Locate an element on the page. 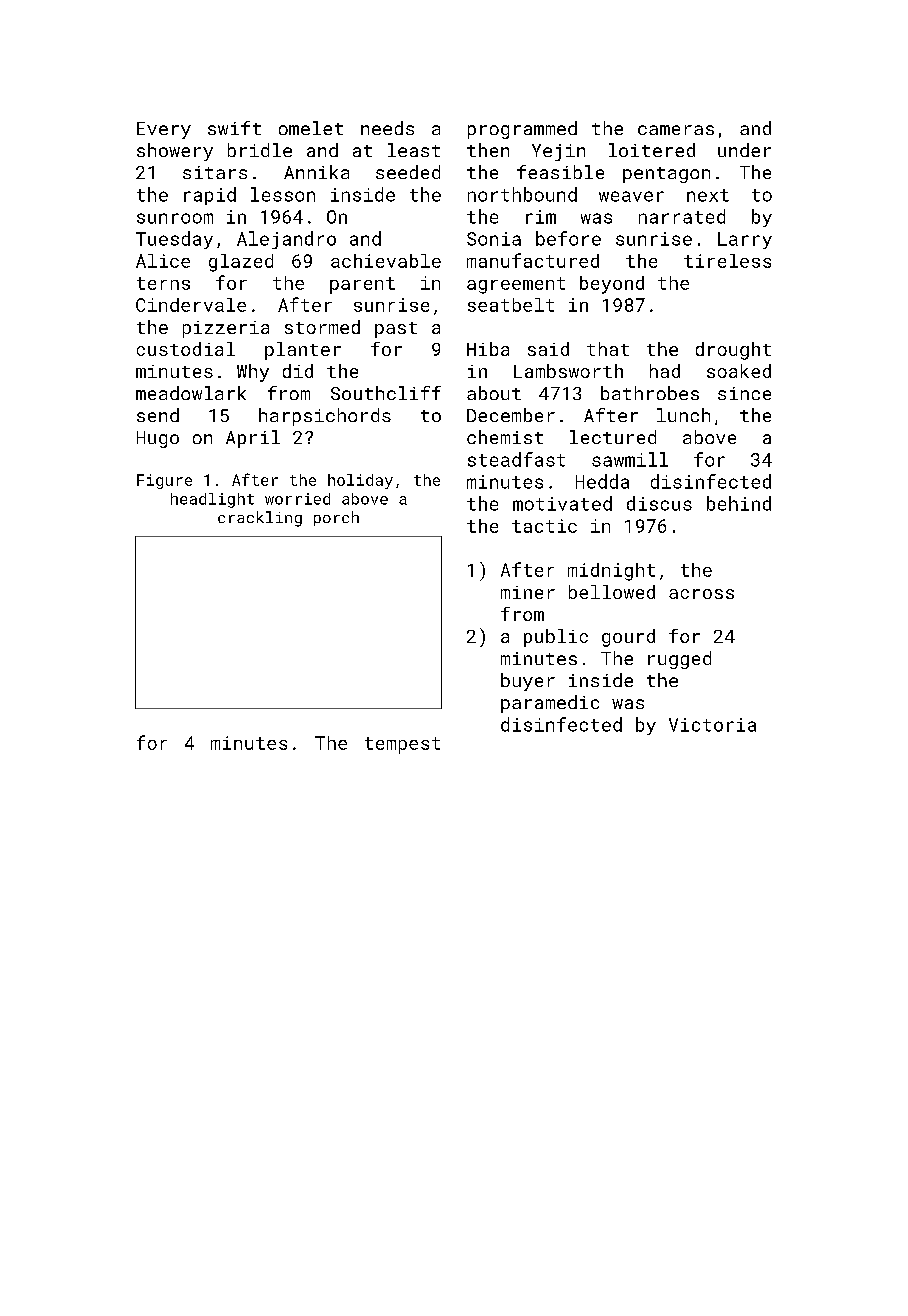  next is located at coordinates (708, 195).
